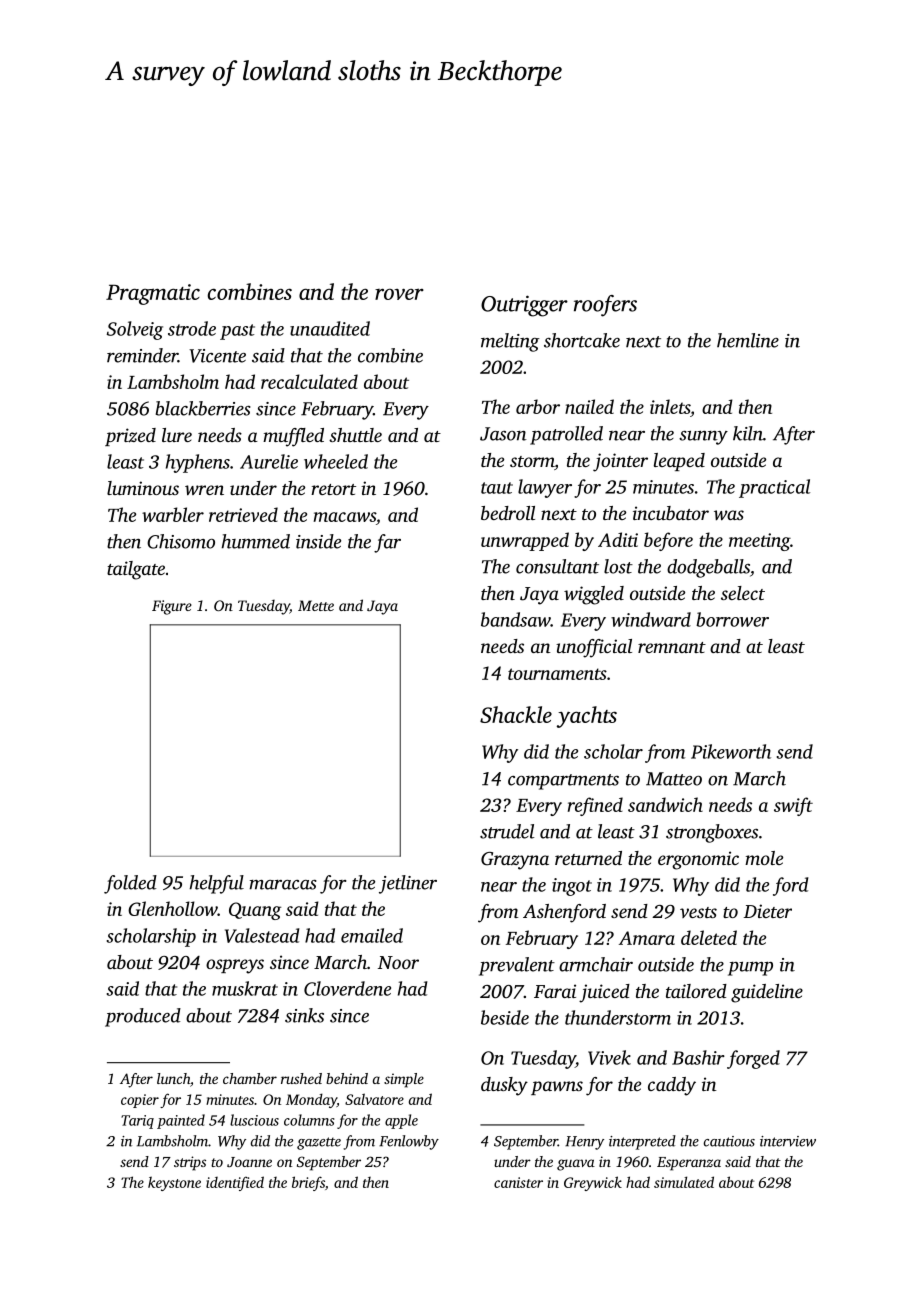 The image size is (924, 1311). I want to click on unaudited, so click(330, 328).
